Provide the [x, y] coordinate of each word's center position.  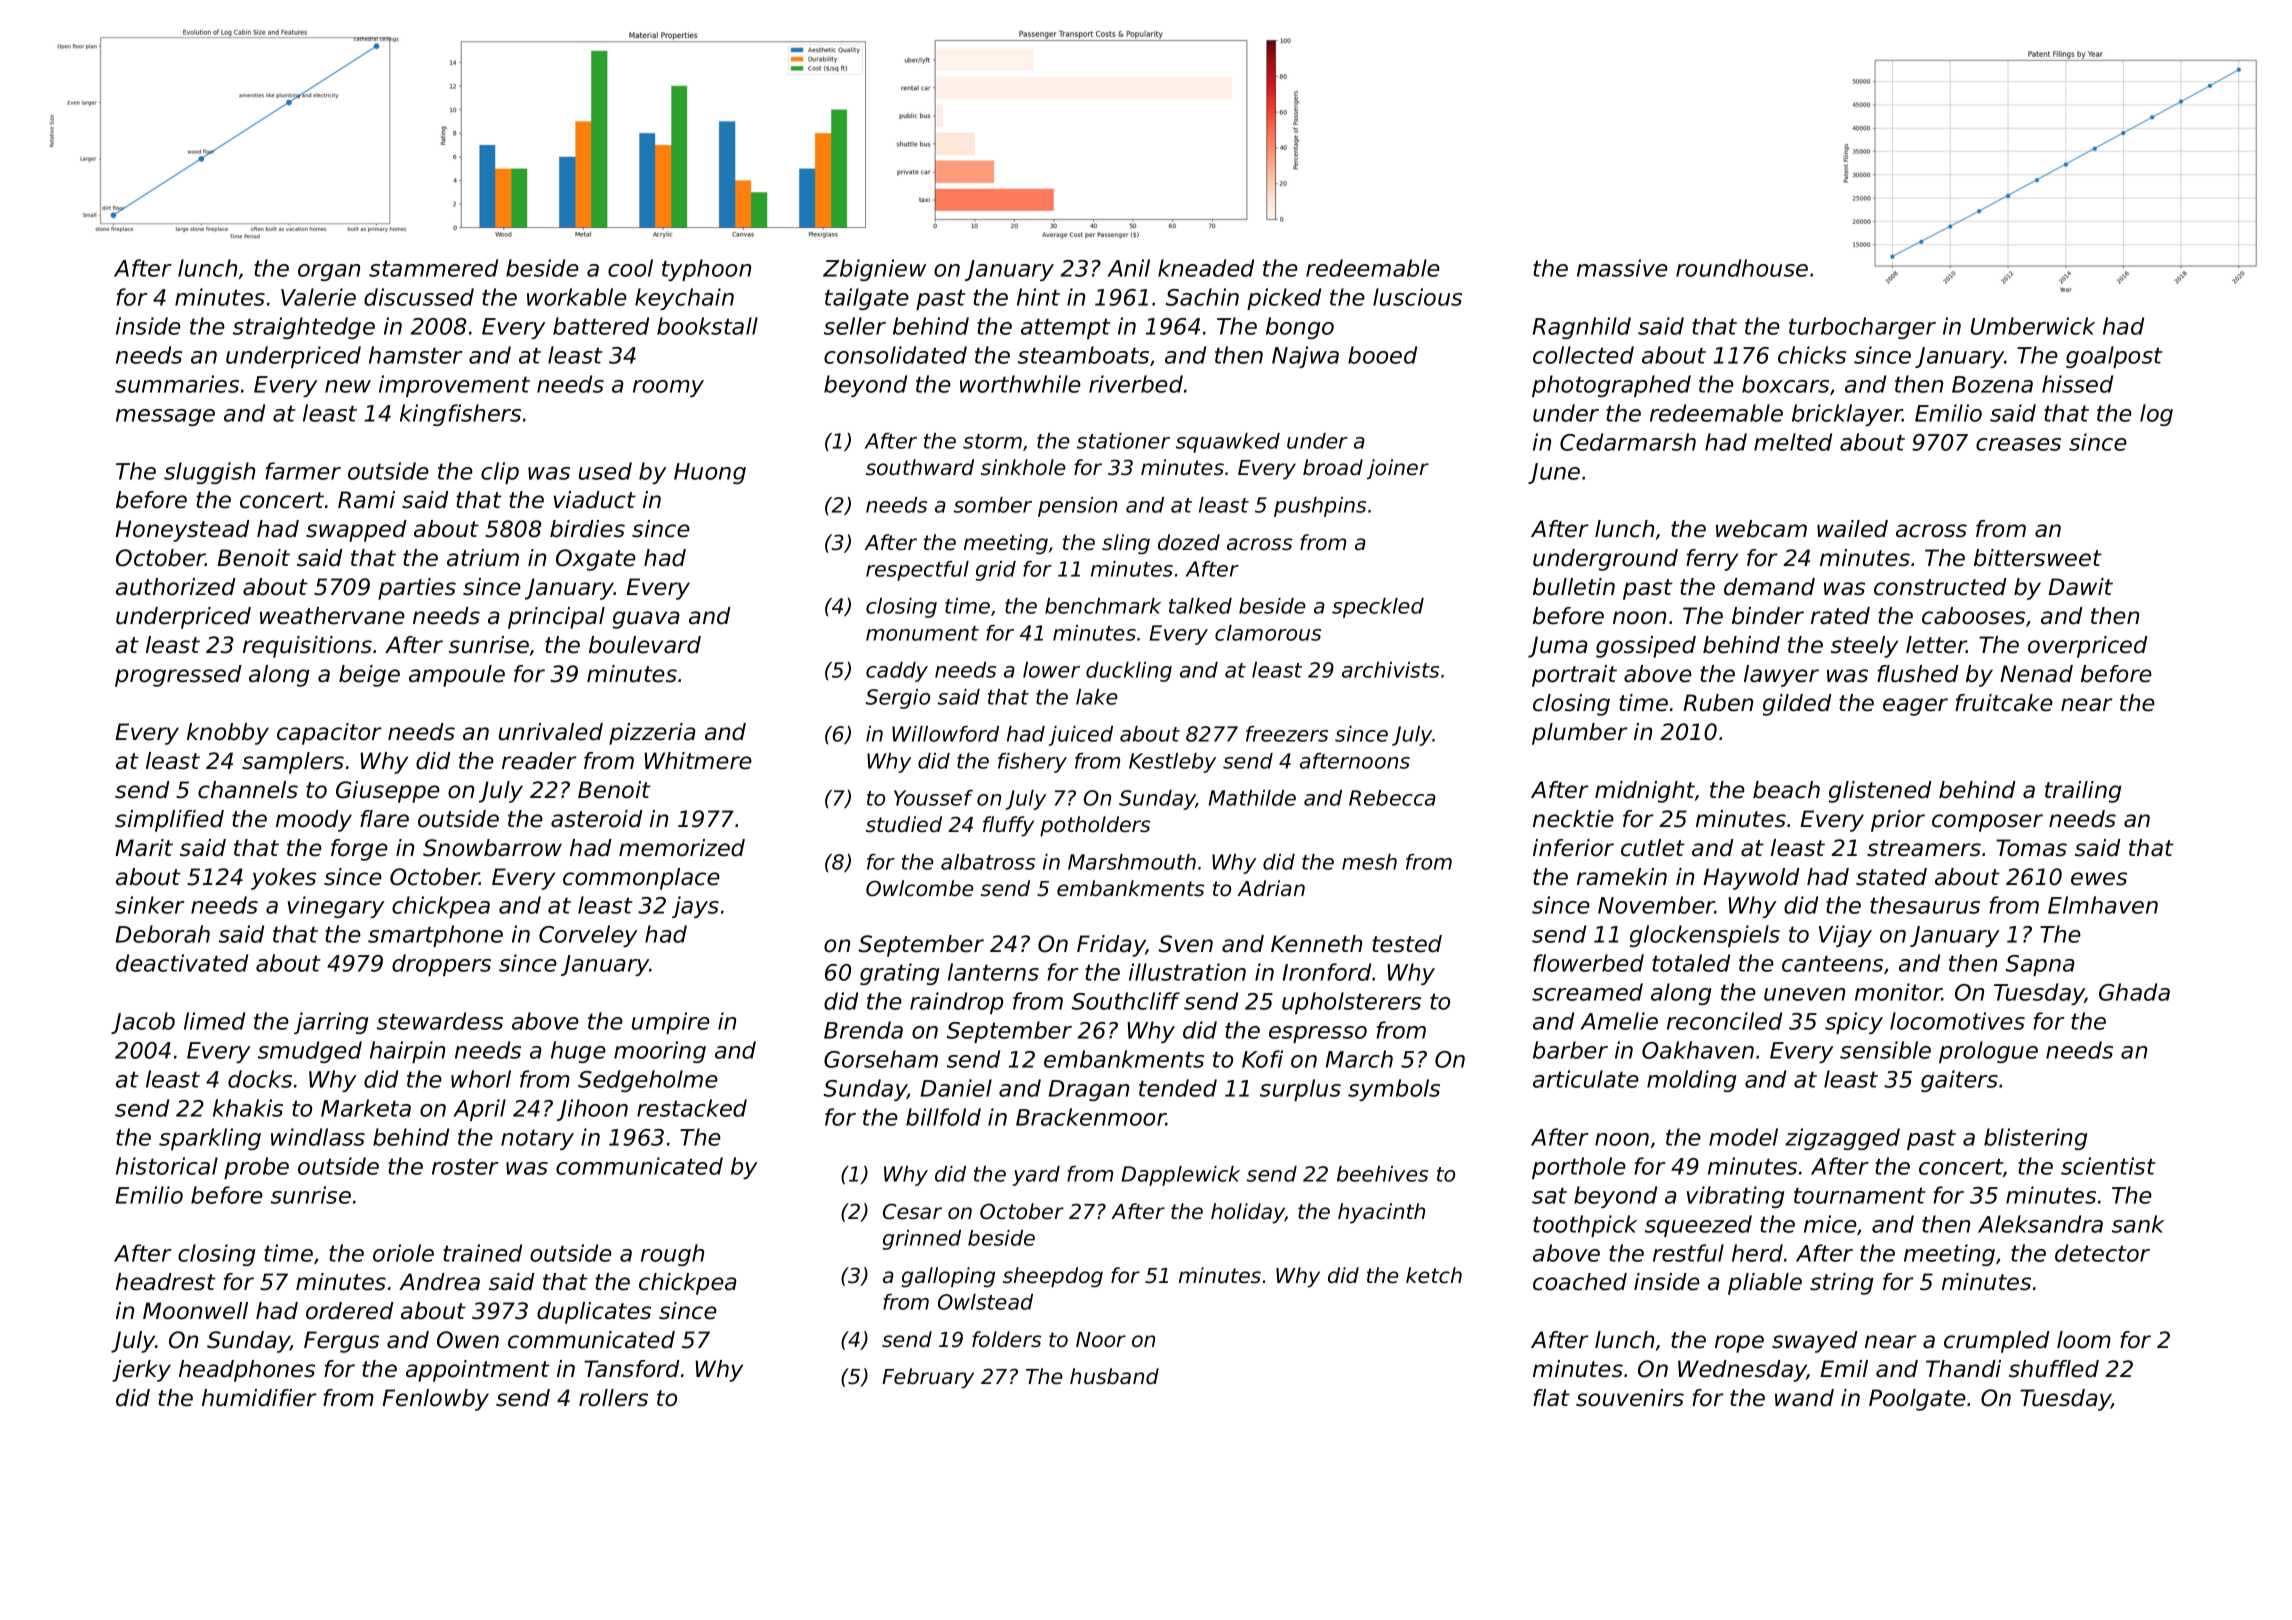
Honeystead [182, 531]
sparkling [210, 1139]
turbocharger [1862, 328]
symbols [1394, 1090]
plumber [1579, 734]
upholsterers [1351, 1003]
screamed [1587, 992]
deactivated [182, 963]
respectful [917, 571]
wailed [1852, 529]
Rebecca [1392, 798]
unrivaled [551, 732]
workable [577, 297]
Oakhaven [1698, 1050]
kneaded [1206, 268]
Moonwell [195, 1311]
